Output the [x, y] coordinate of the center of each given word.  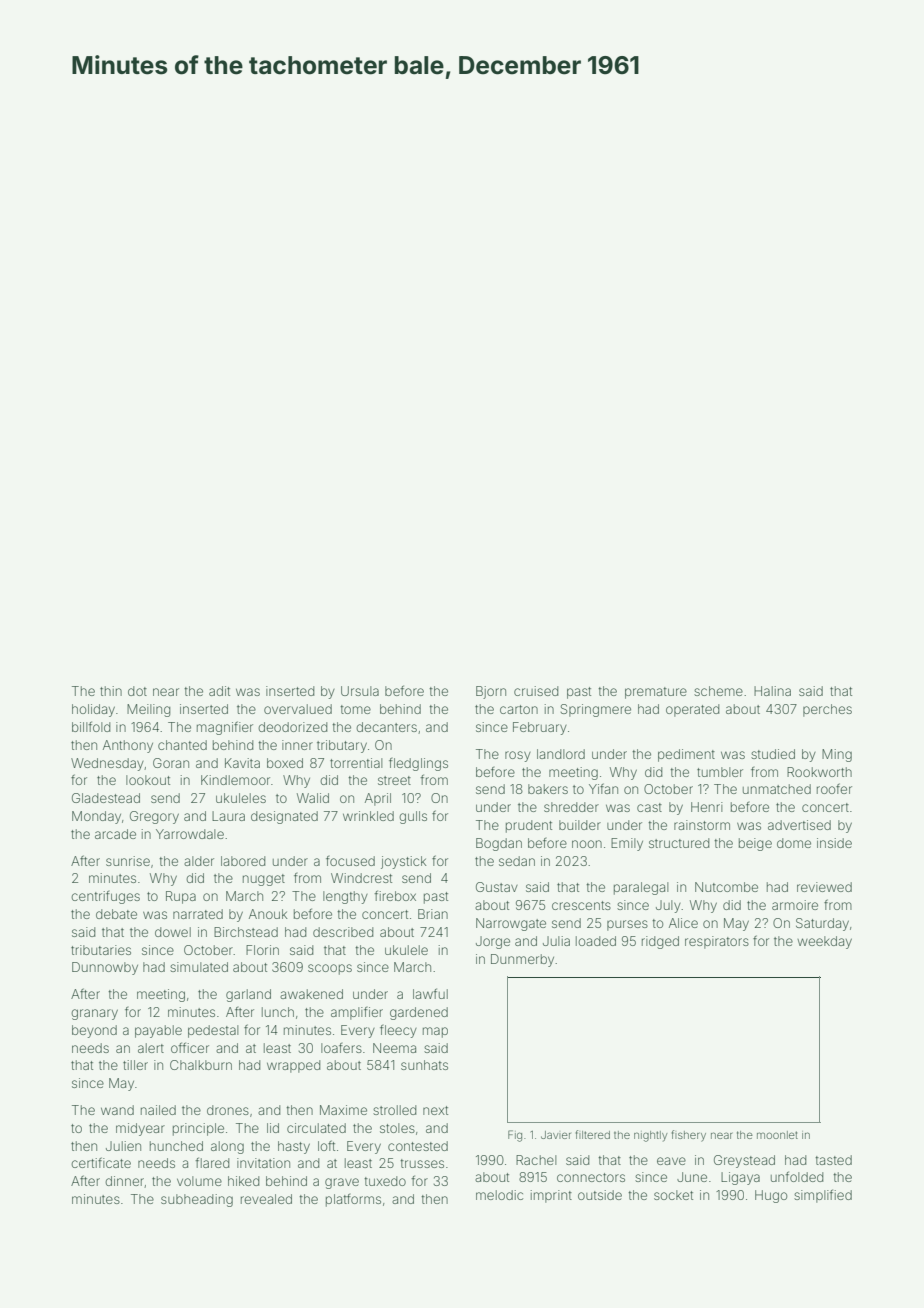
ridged [660, 942]
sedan [517, 861]
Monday [96, 817]
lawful [430, 993]
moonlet [777, 1135]
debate [116, 914]
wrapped [294, 1066]
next [435, 1110]
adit [219, 691]
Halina [772, 691]
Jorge [493, 942]
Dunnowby [105, 968]
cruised [536, 691]
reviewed [824, 887]
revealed [266, 1199]
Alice [683, 923]
